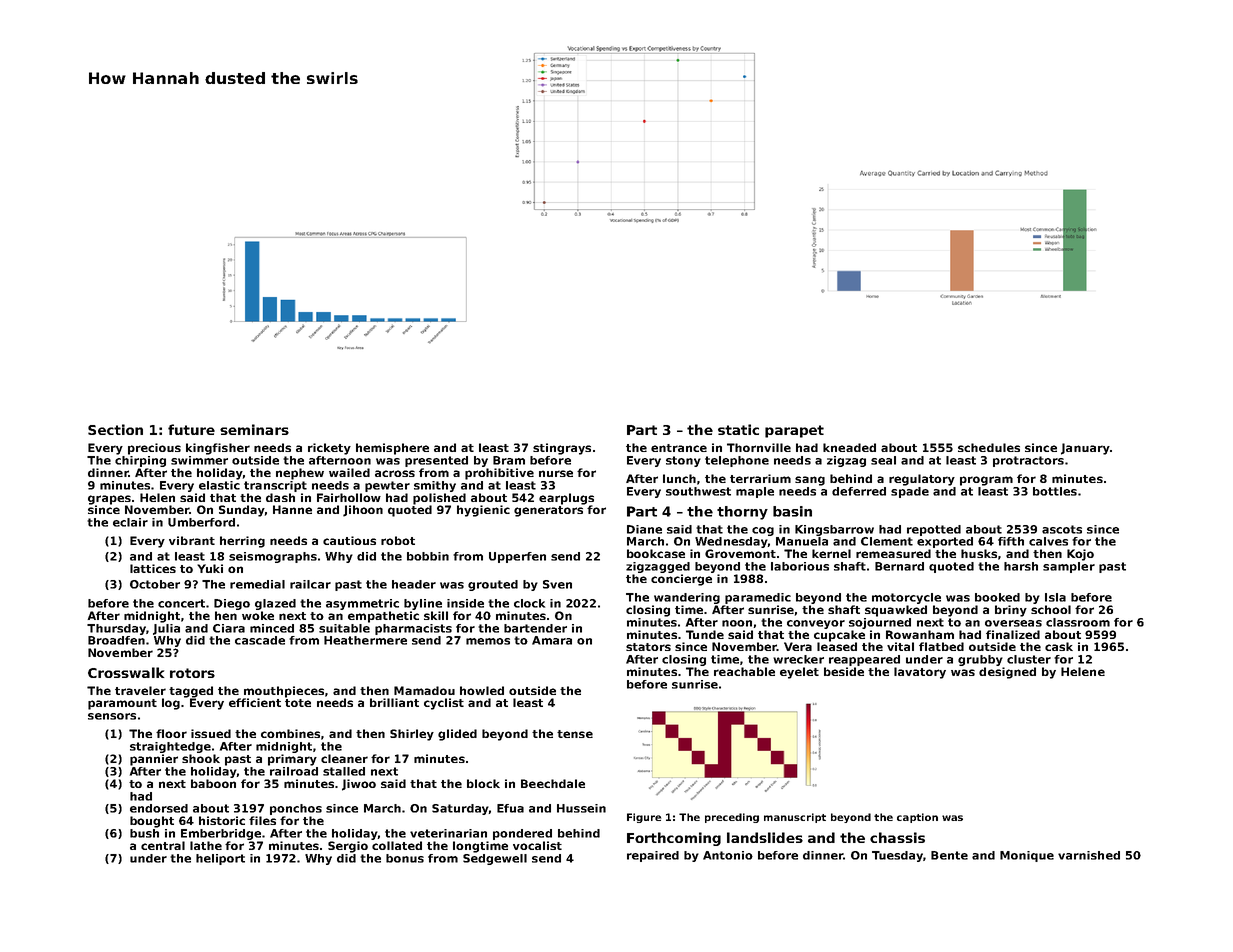 The width and height of the document is (1233, 952). Describe the element at coordinates (260, 640) in the document. I see `cascade` at that location.
